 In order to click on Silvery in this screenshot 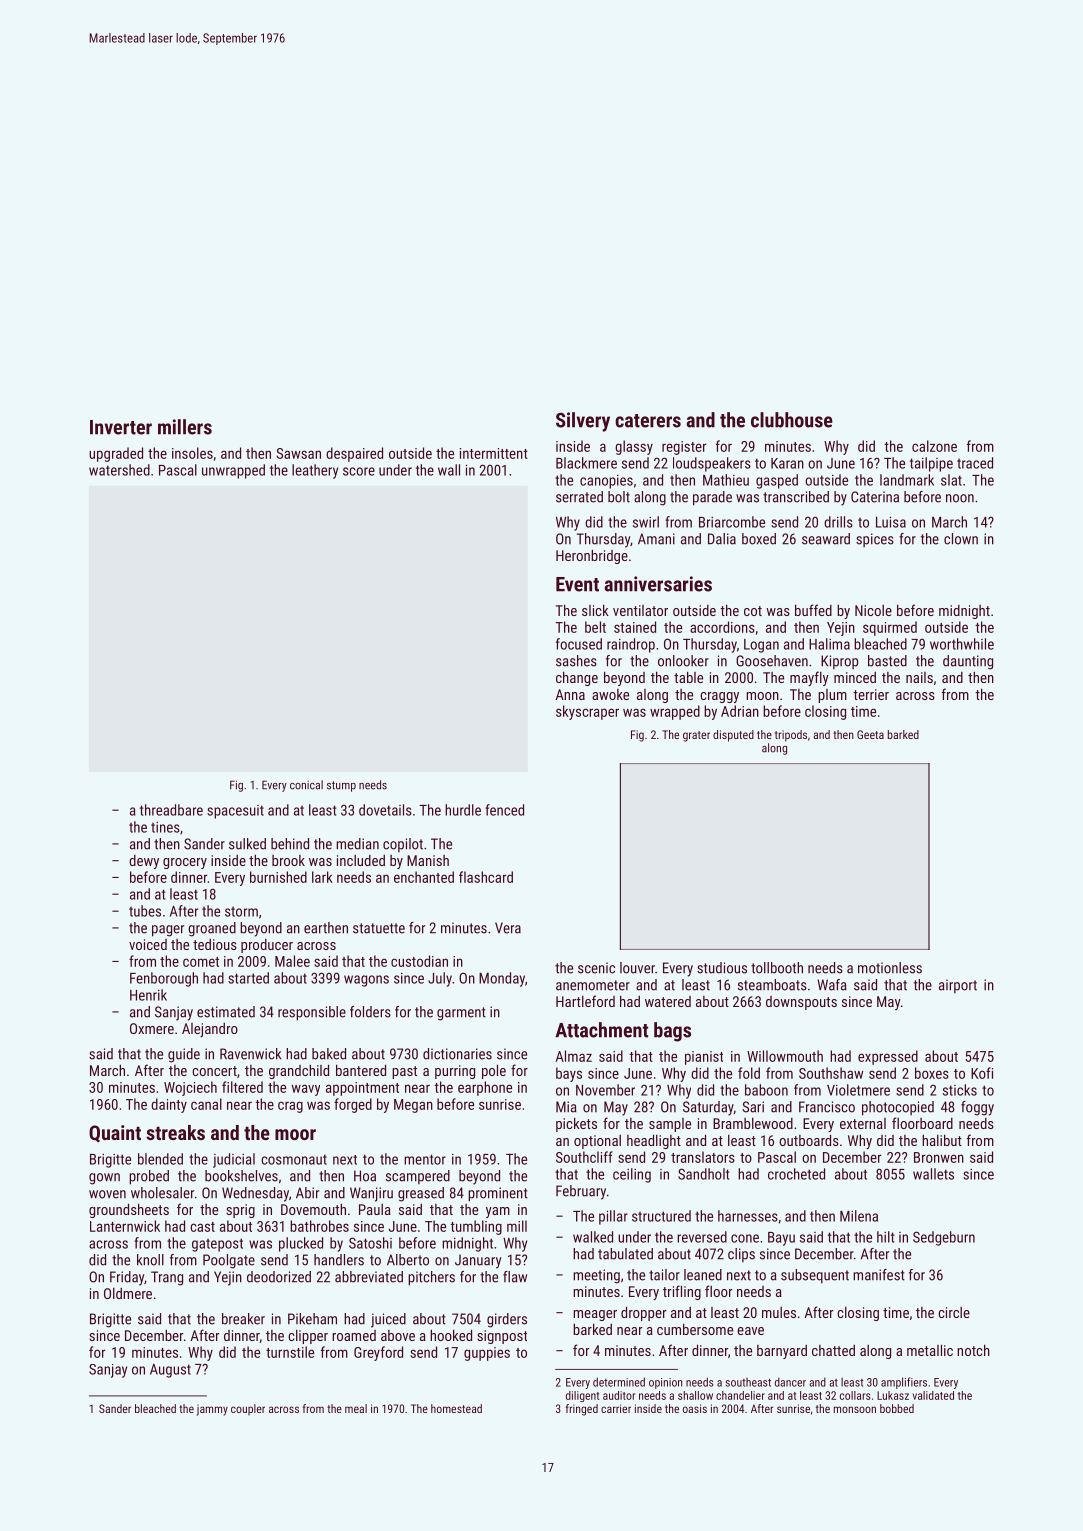, I will do `click(583, 422)`.
